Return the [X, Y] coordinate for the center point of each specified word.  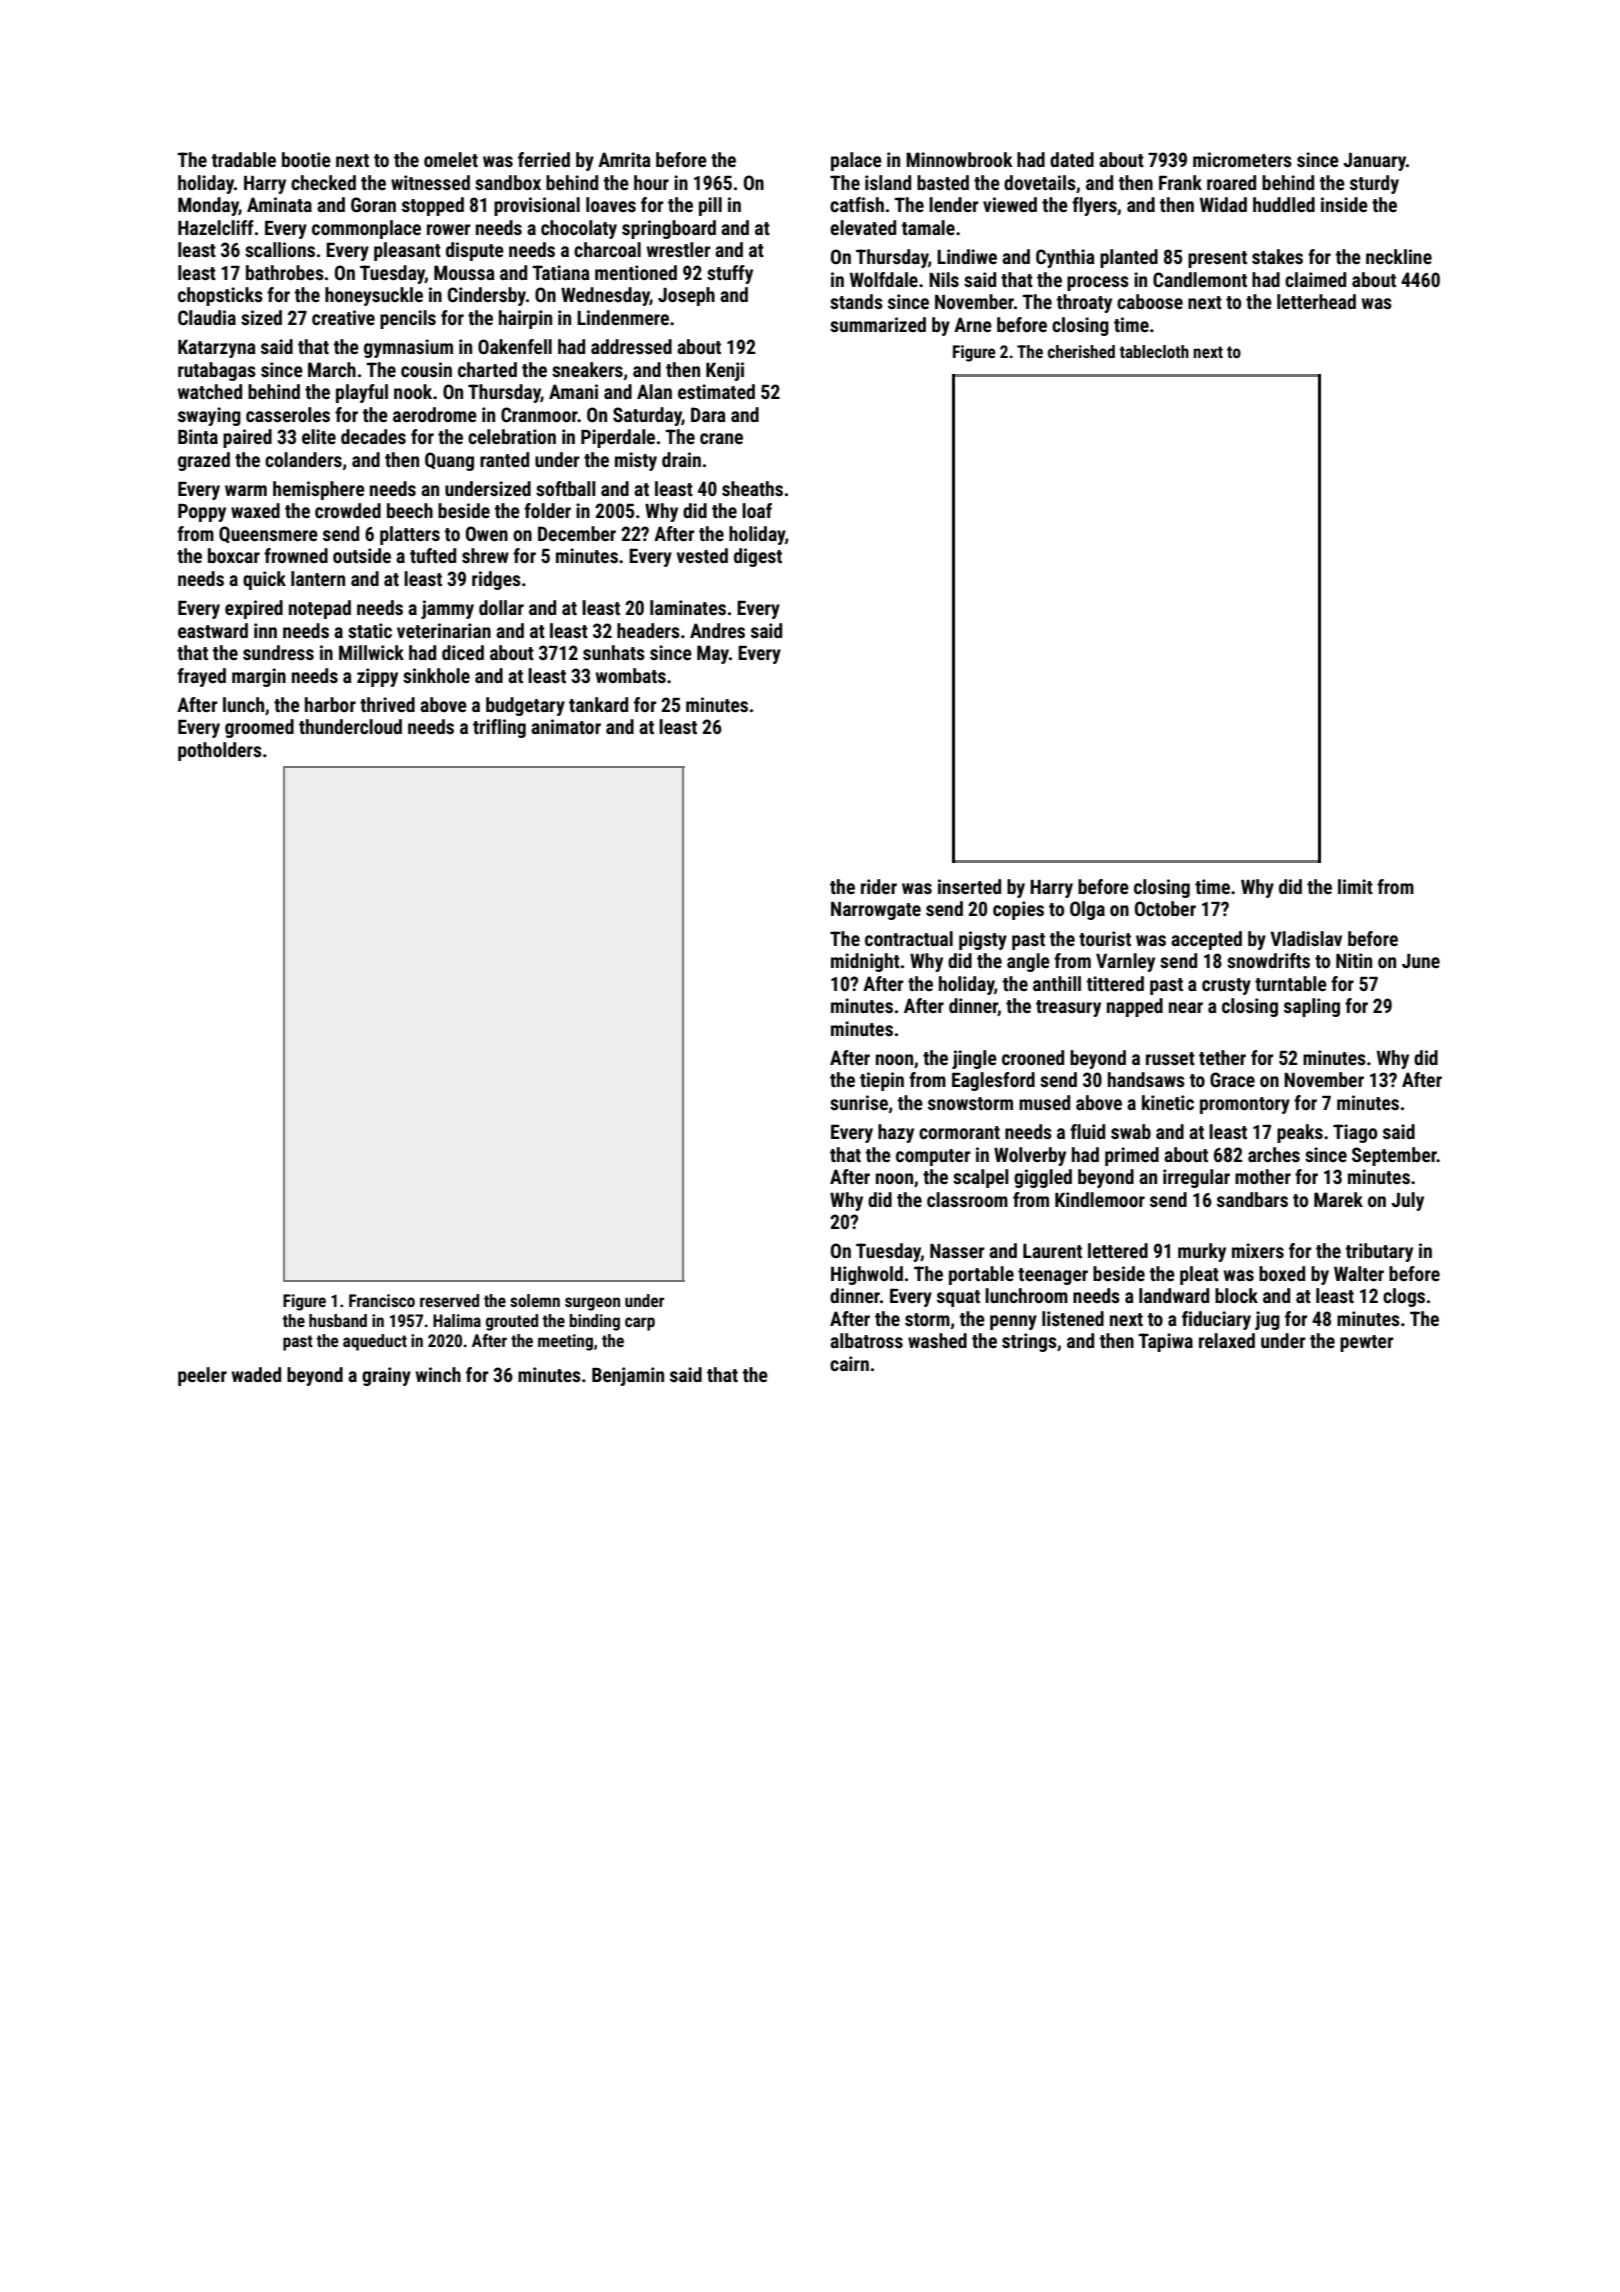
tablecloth [1154, 351]
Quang [449, 461]
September [1394, 1156]
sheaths [752, 488]
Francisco [382, 1300]
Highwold [867, 1275]
